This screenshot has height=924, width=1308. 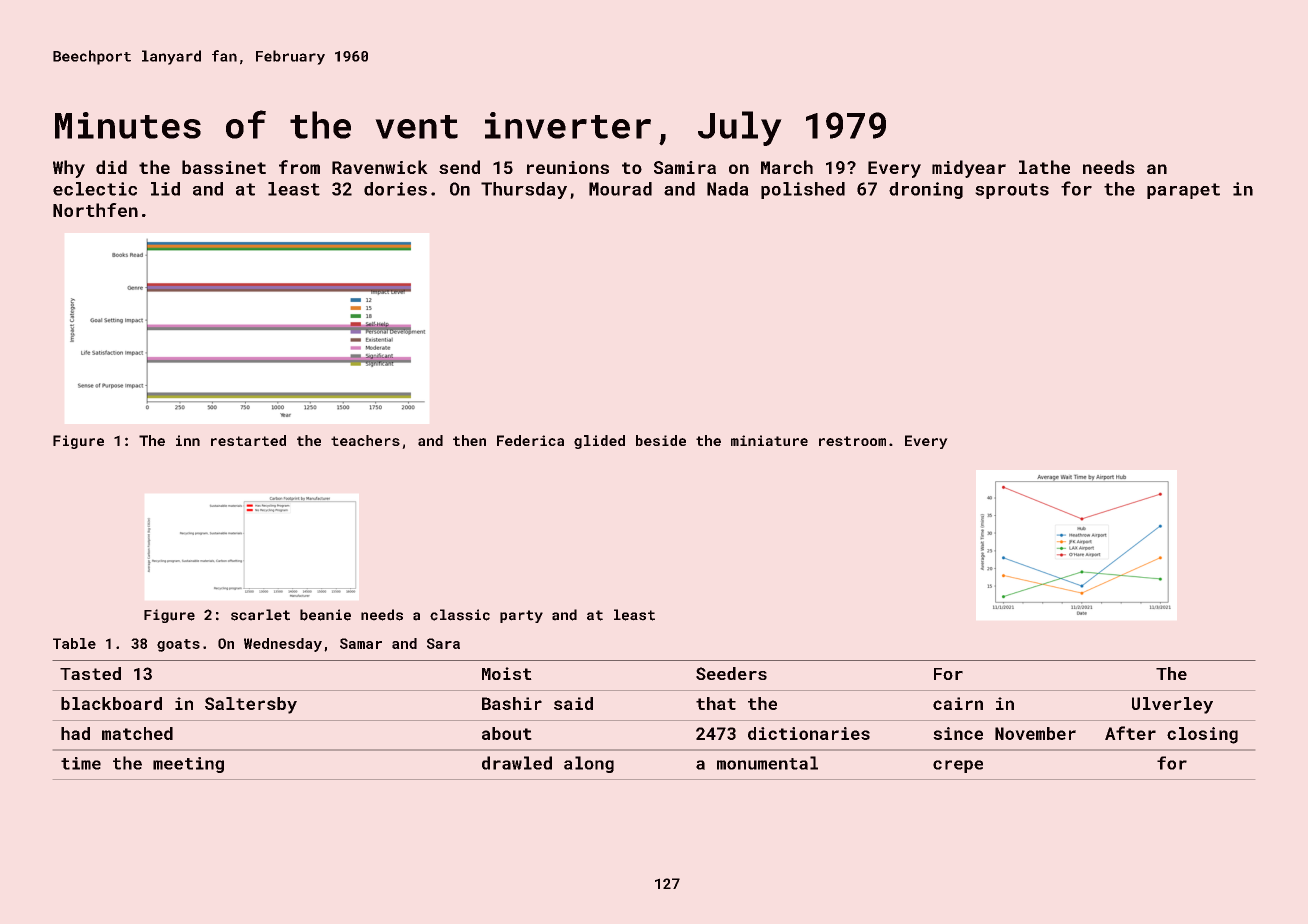 What do you see at coordinates (395, 189) in the screenshot?
I see `dories` at bounding box center [395, 189].
